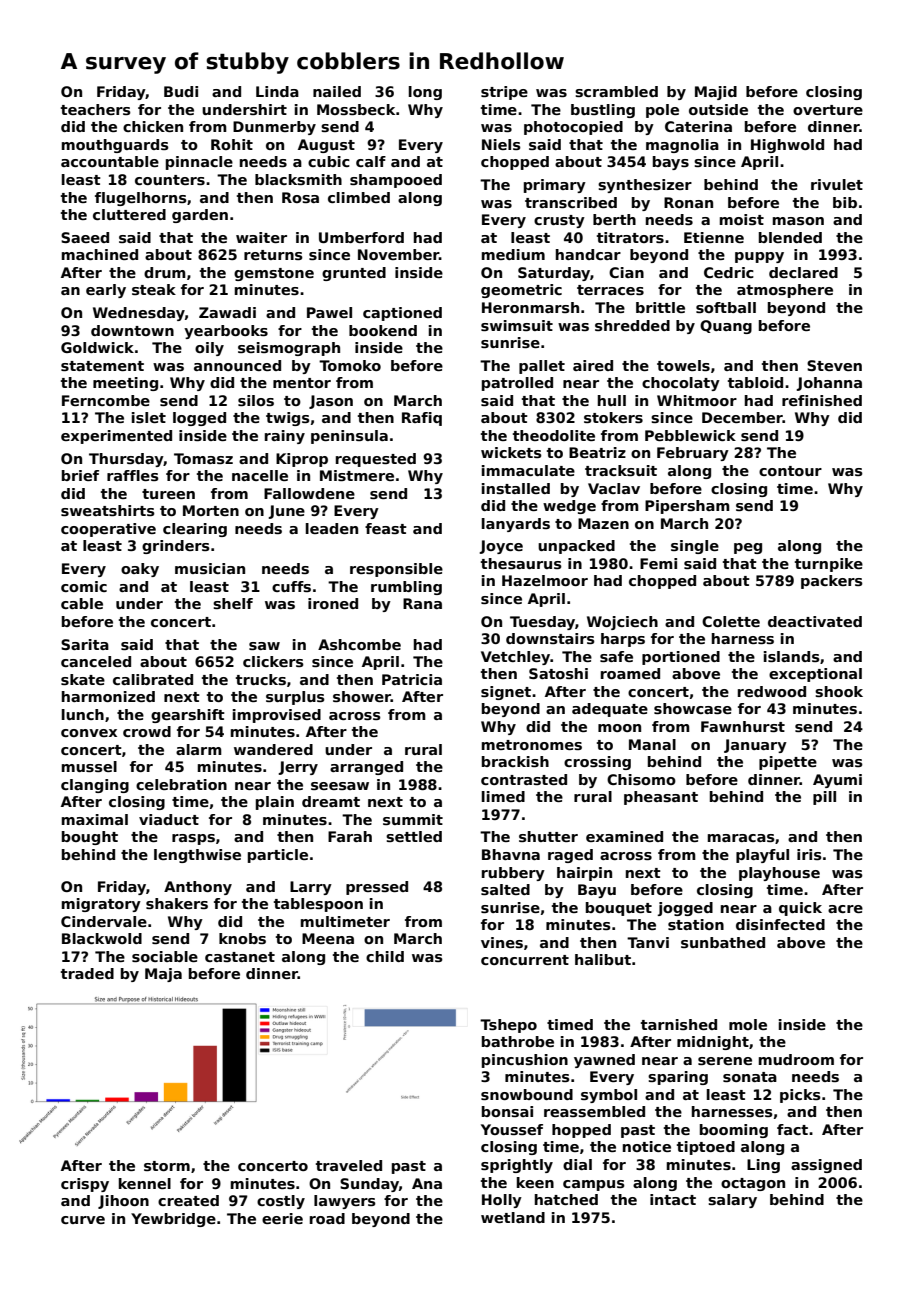 The image size is (924, 1308). I want to click on Jihoon, so click(123, 1202).
